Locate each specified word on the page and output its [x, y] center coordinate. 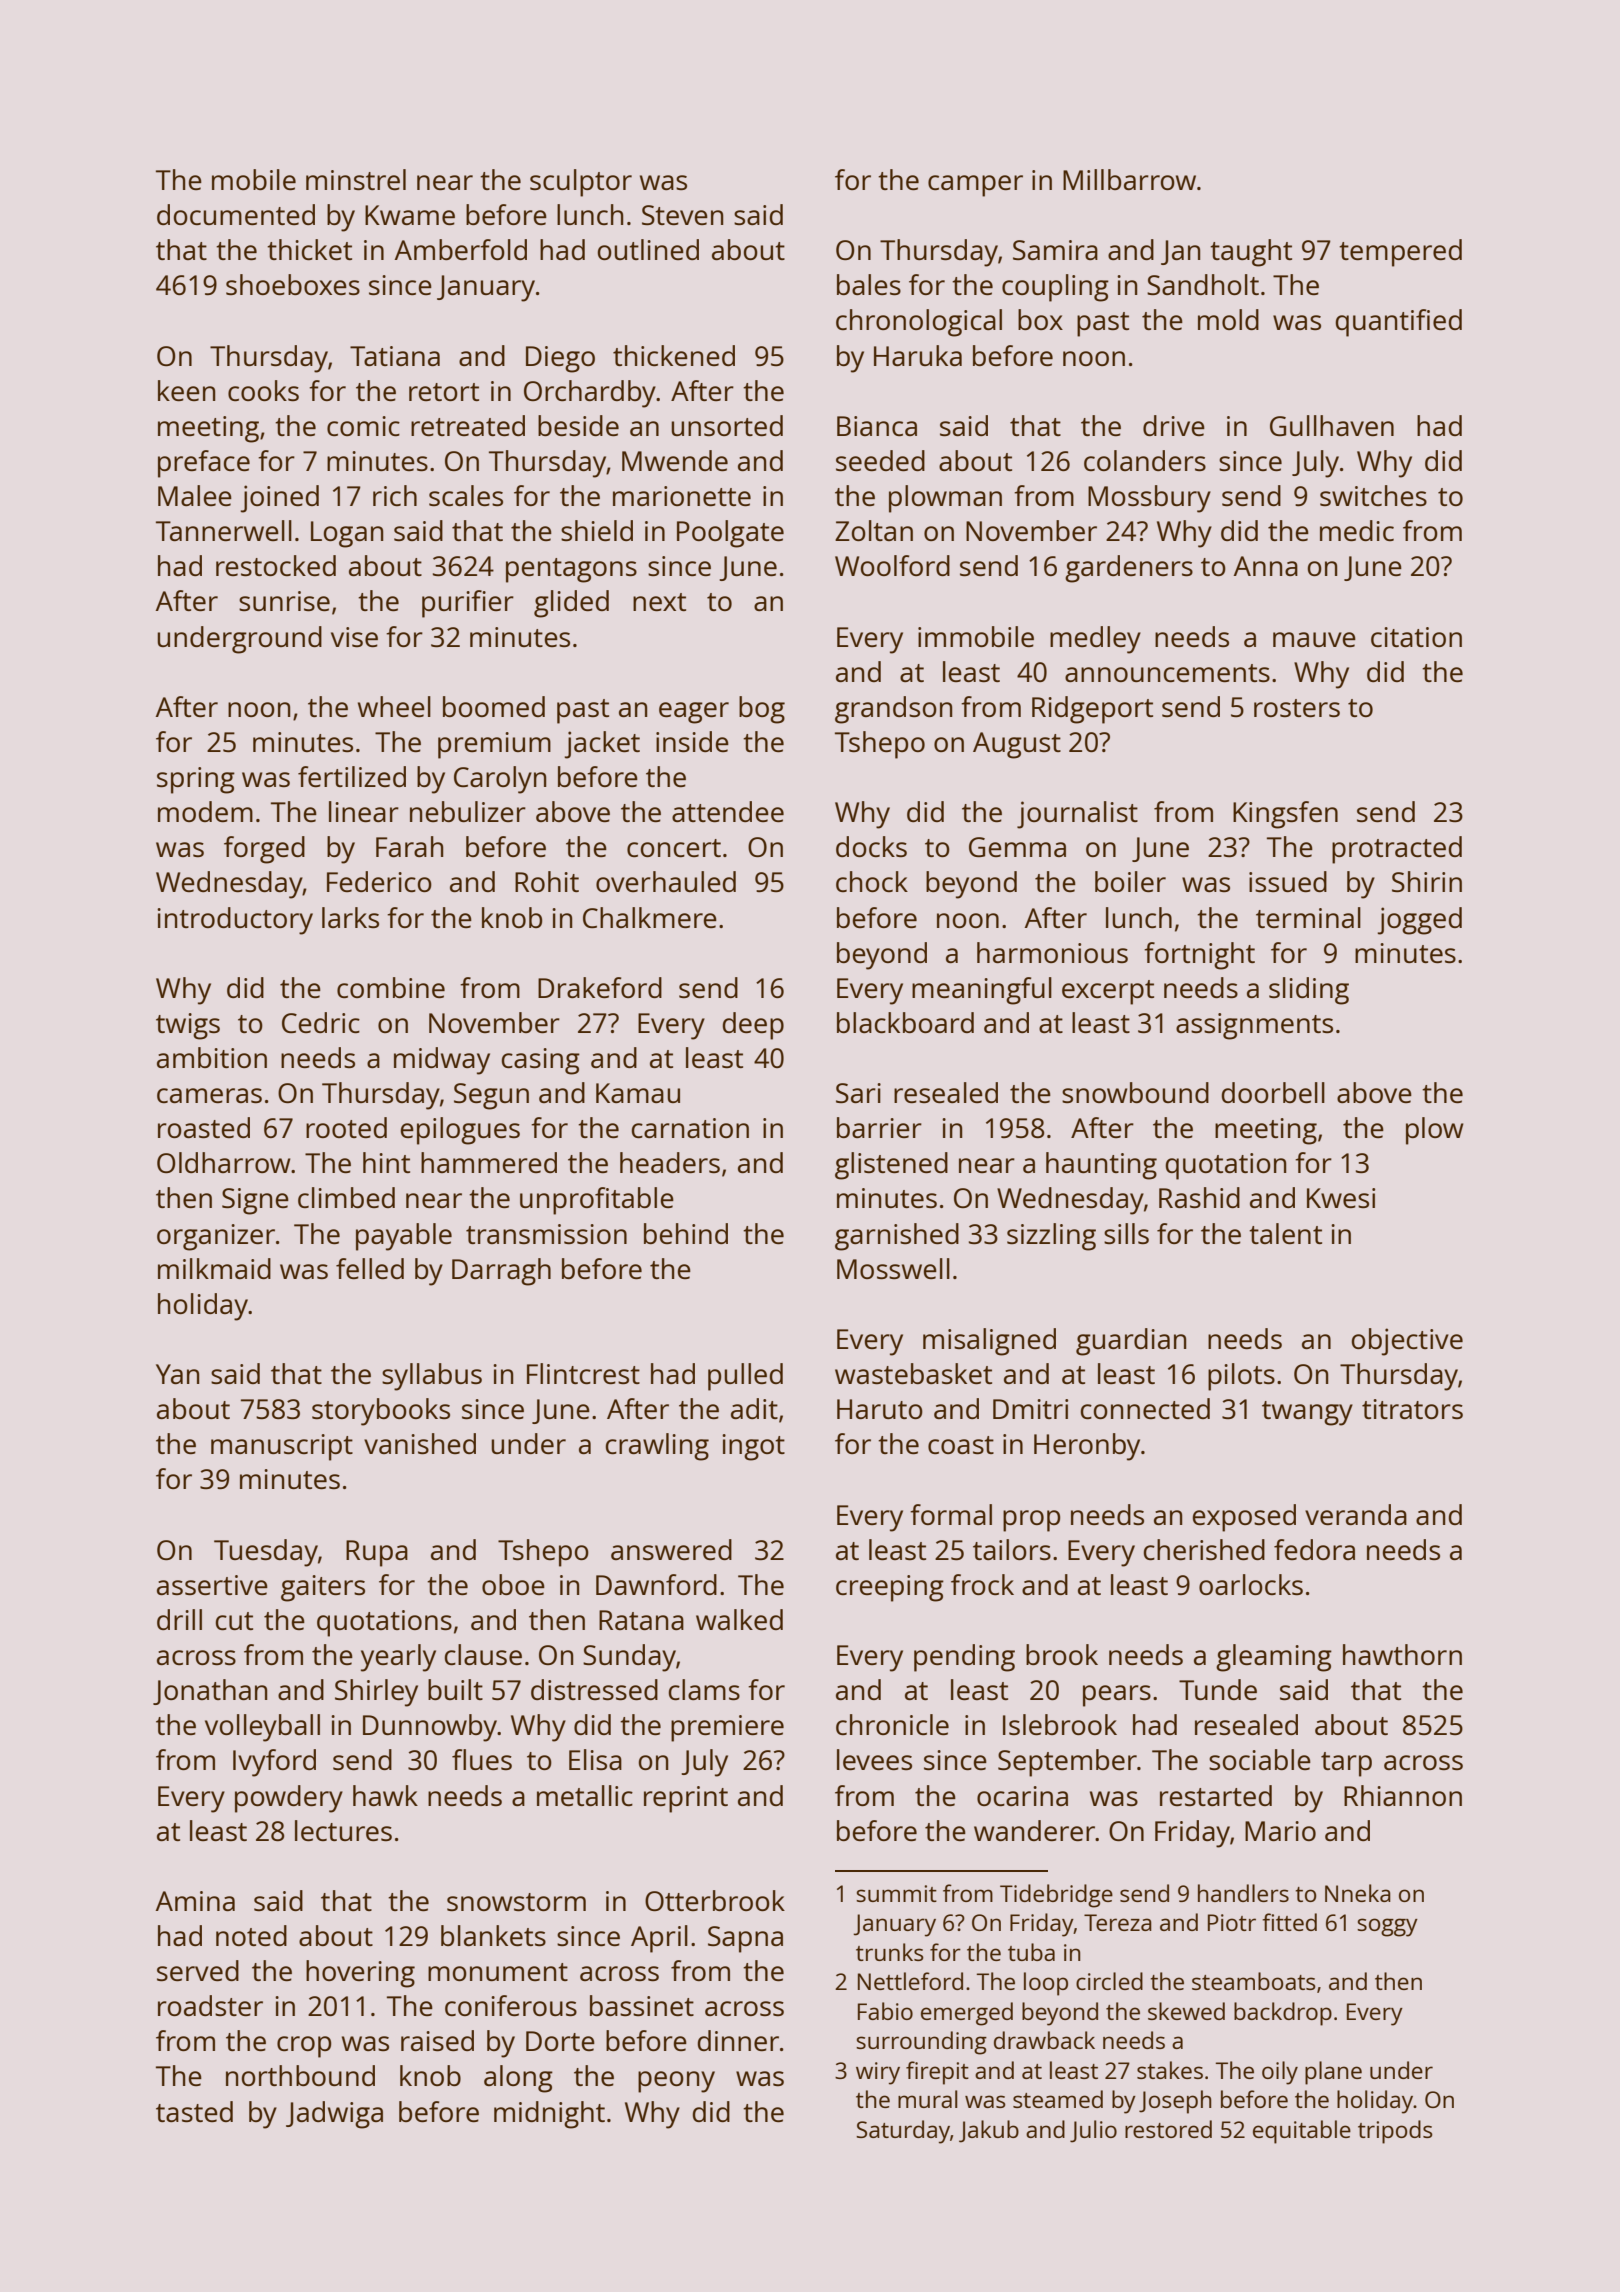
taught [1251, 253]
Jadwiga [334, 2115]
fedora [1314, 1549]
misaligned [989, 1342]
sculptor [581, 183]
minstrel [356, 179]
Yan [177, 1374]
